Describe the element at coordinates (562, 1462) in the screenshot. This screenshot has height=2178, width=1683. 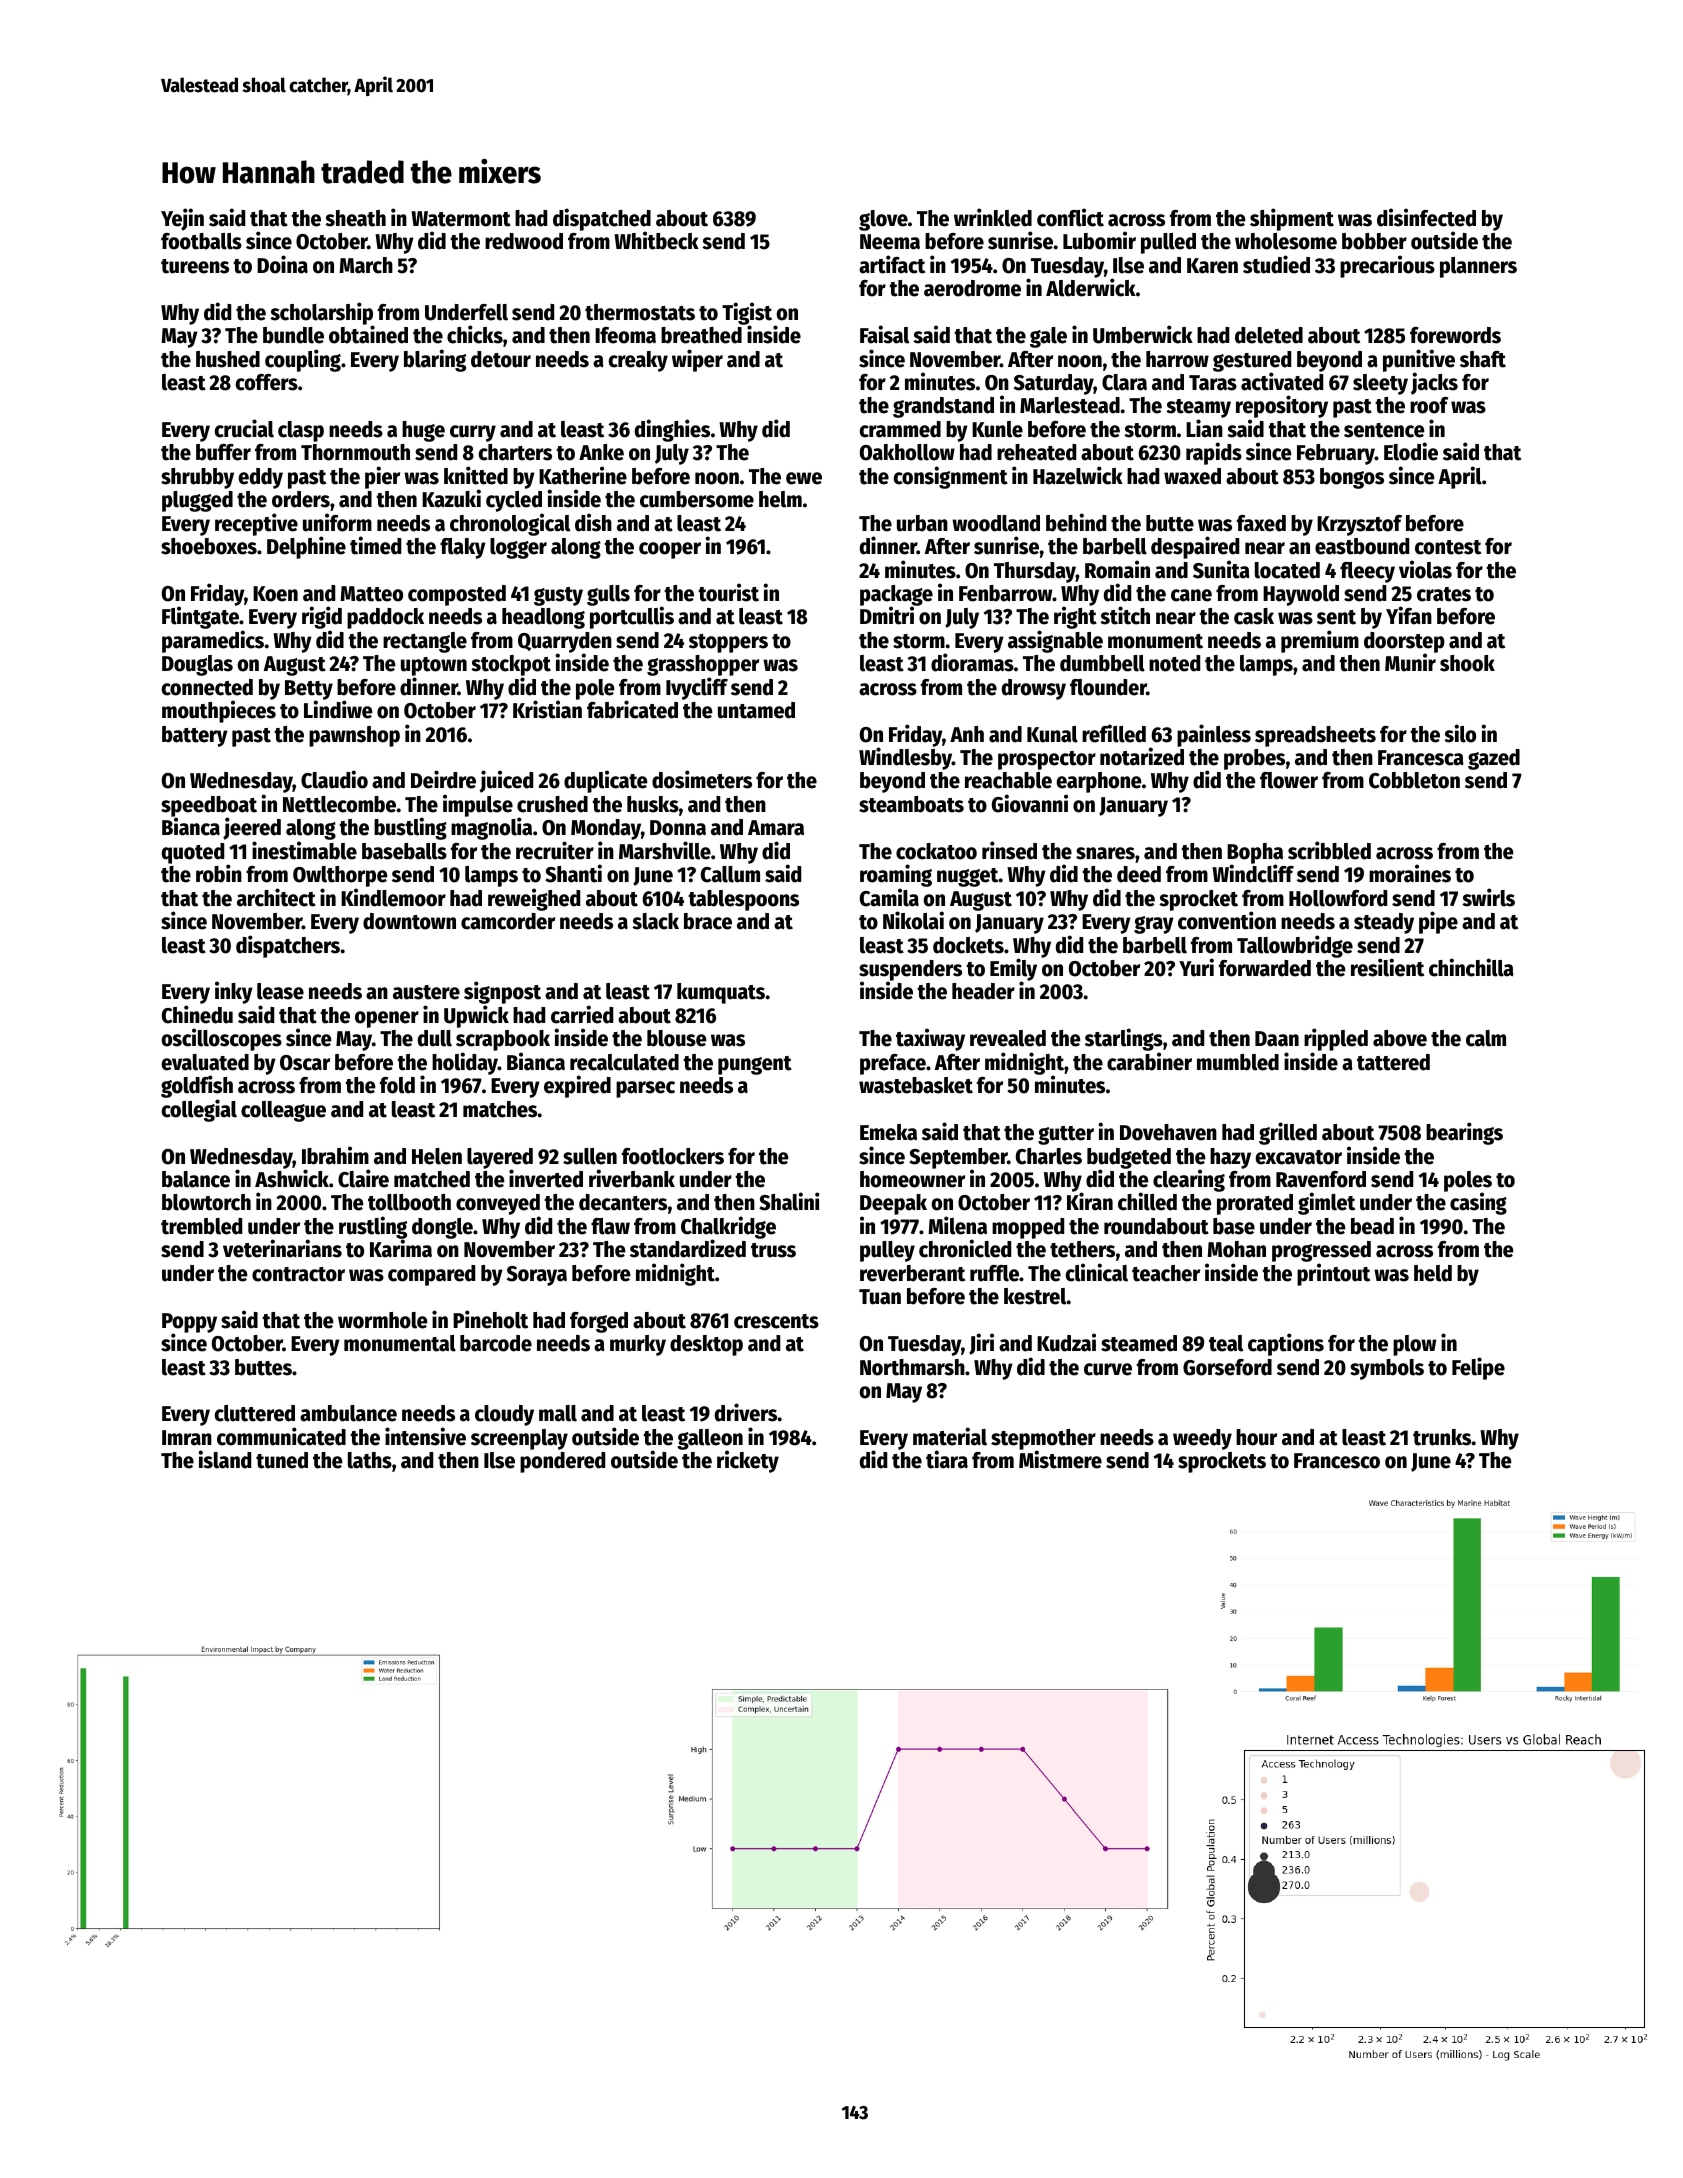
I see `pondered` at that location.
